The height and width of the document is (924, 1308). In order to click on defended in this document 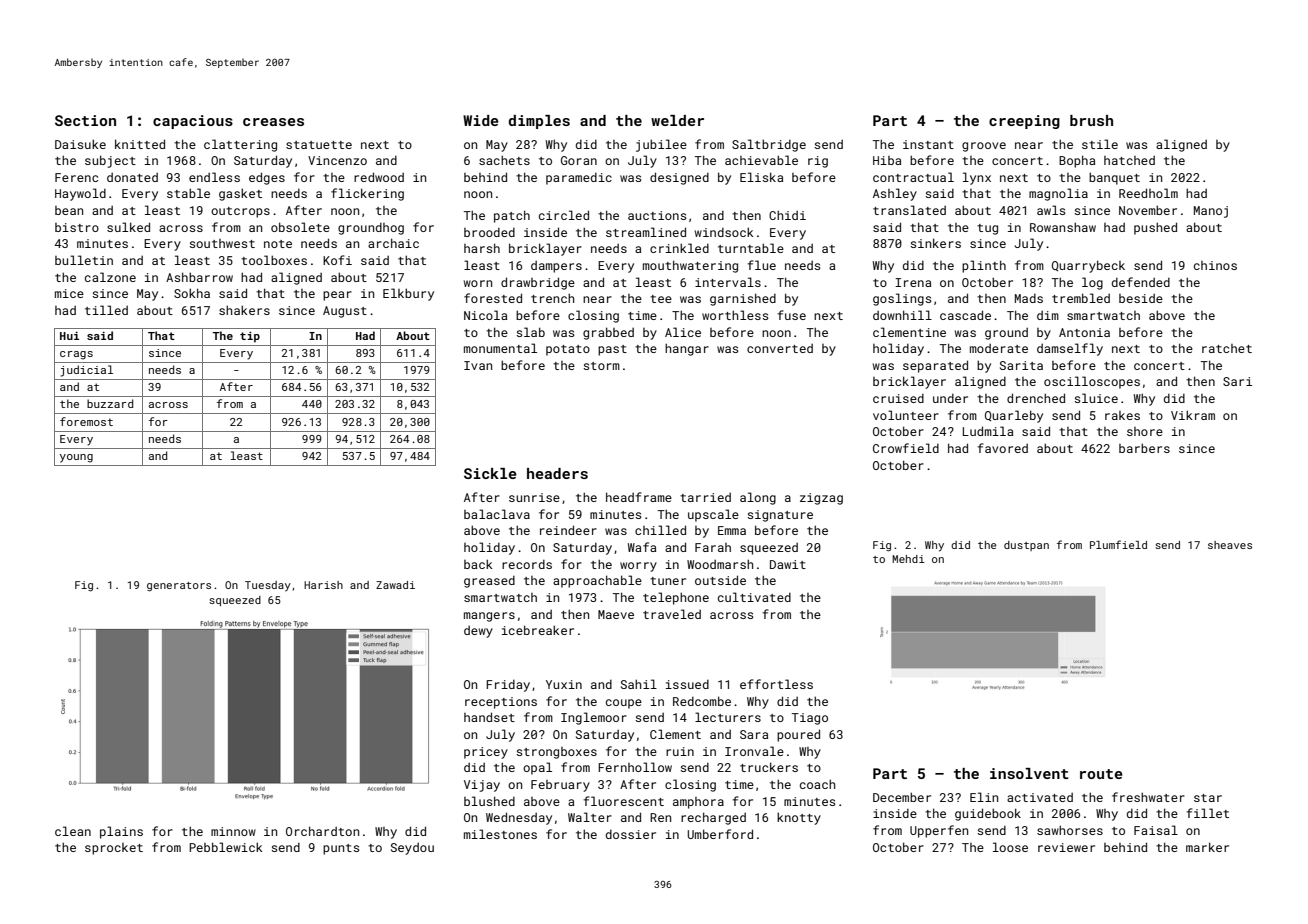, I will do `click(1141, 282)`.
